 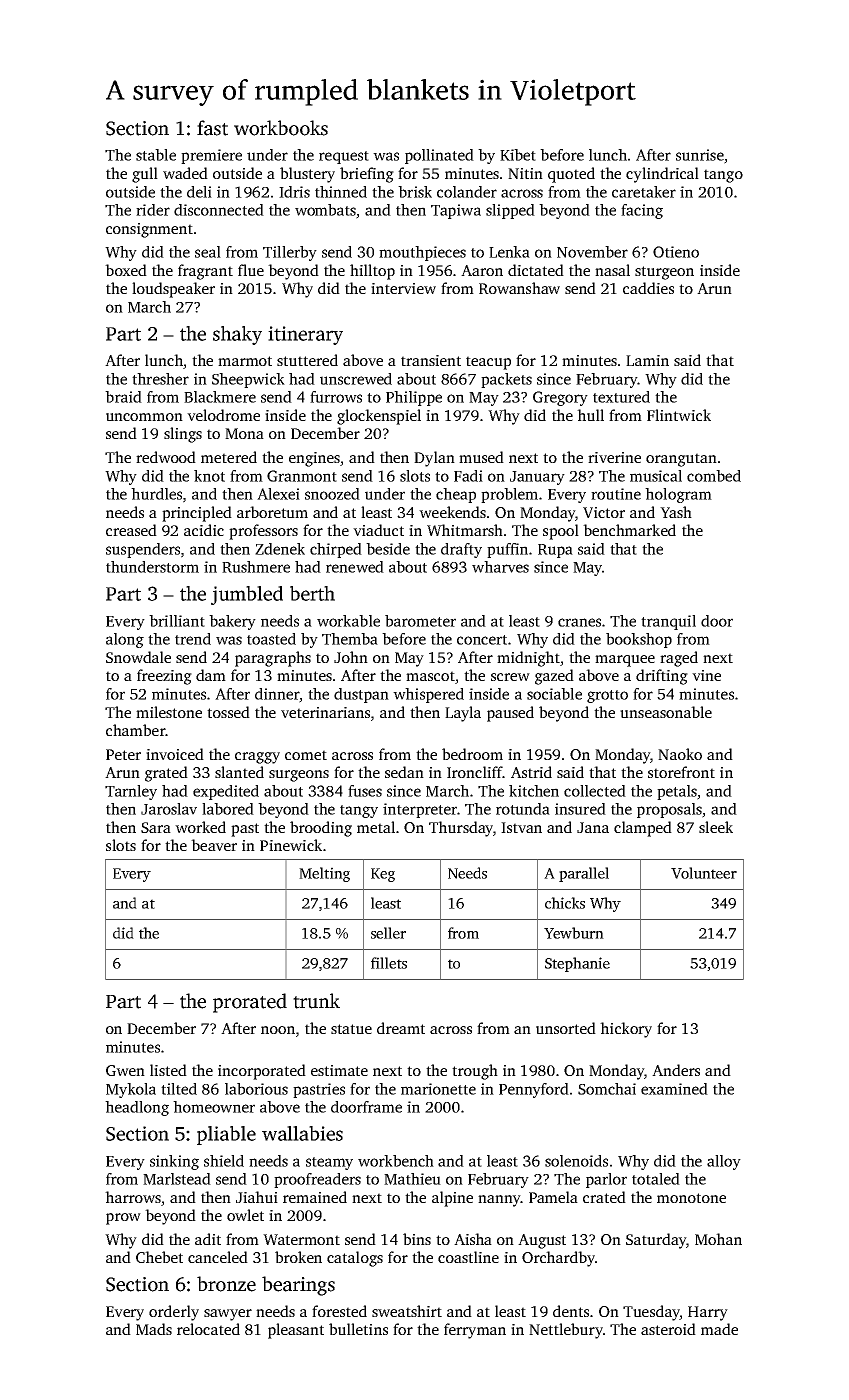 What do you see at coordinates (518, 155) in the screenshot?
I see `Kibet` at bounding box center [518, 155].
